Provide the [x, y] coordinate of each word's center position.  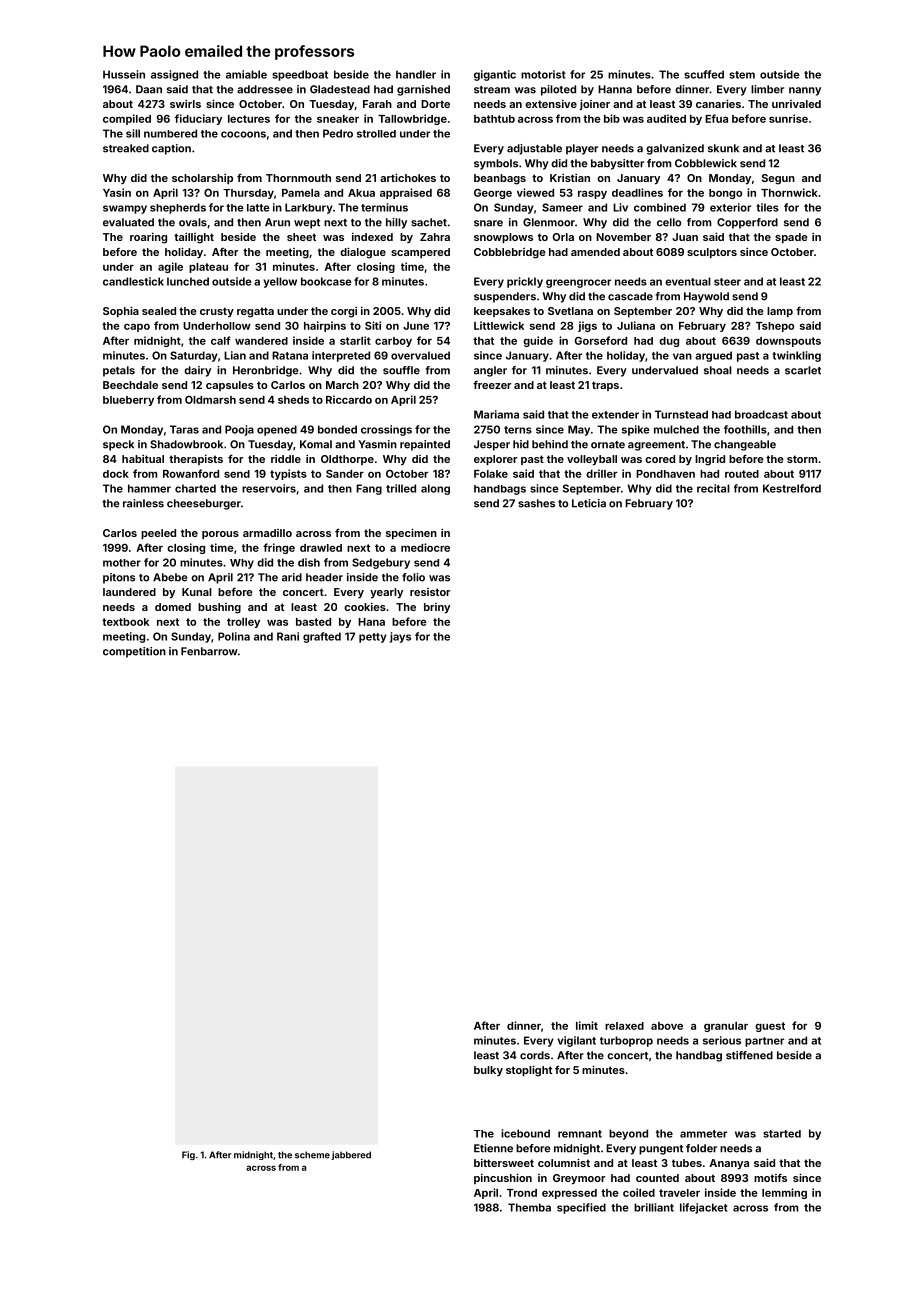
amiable [246, 74]
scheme [312, 1155]
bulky [488, 1071]
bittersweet [504, 1162]
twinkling [796, 356]
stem [742, 75]
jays [400, 637]
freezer [492, 384]
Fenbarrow [209, 651]
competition [134, 652]
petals [119, 371]
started [782, 1134]
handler [416, 74]
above [667, 1026]
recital [713, 488]
